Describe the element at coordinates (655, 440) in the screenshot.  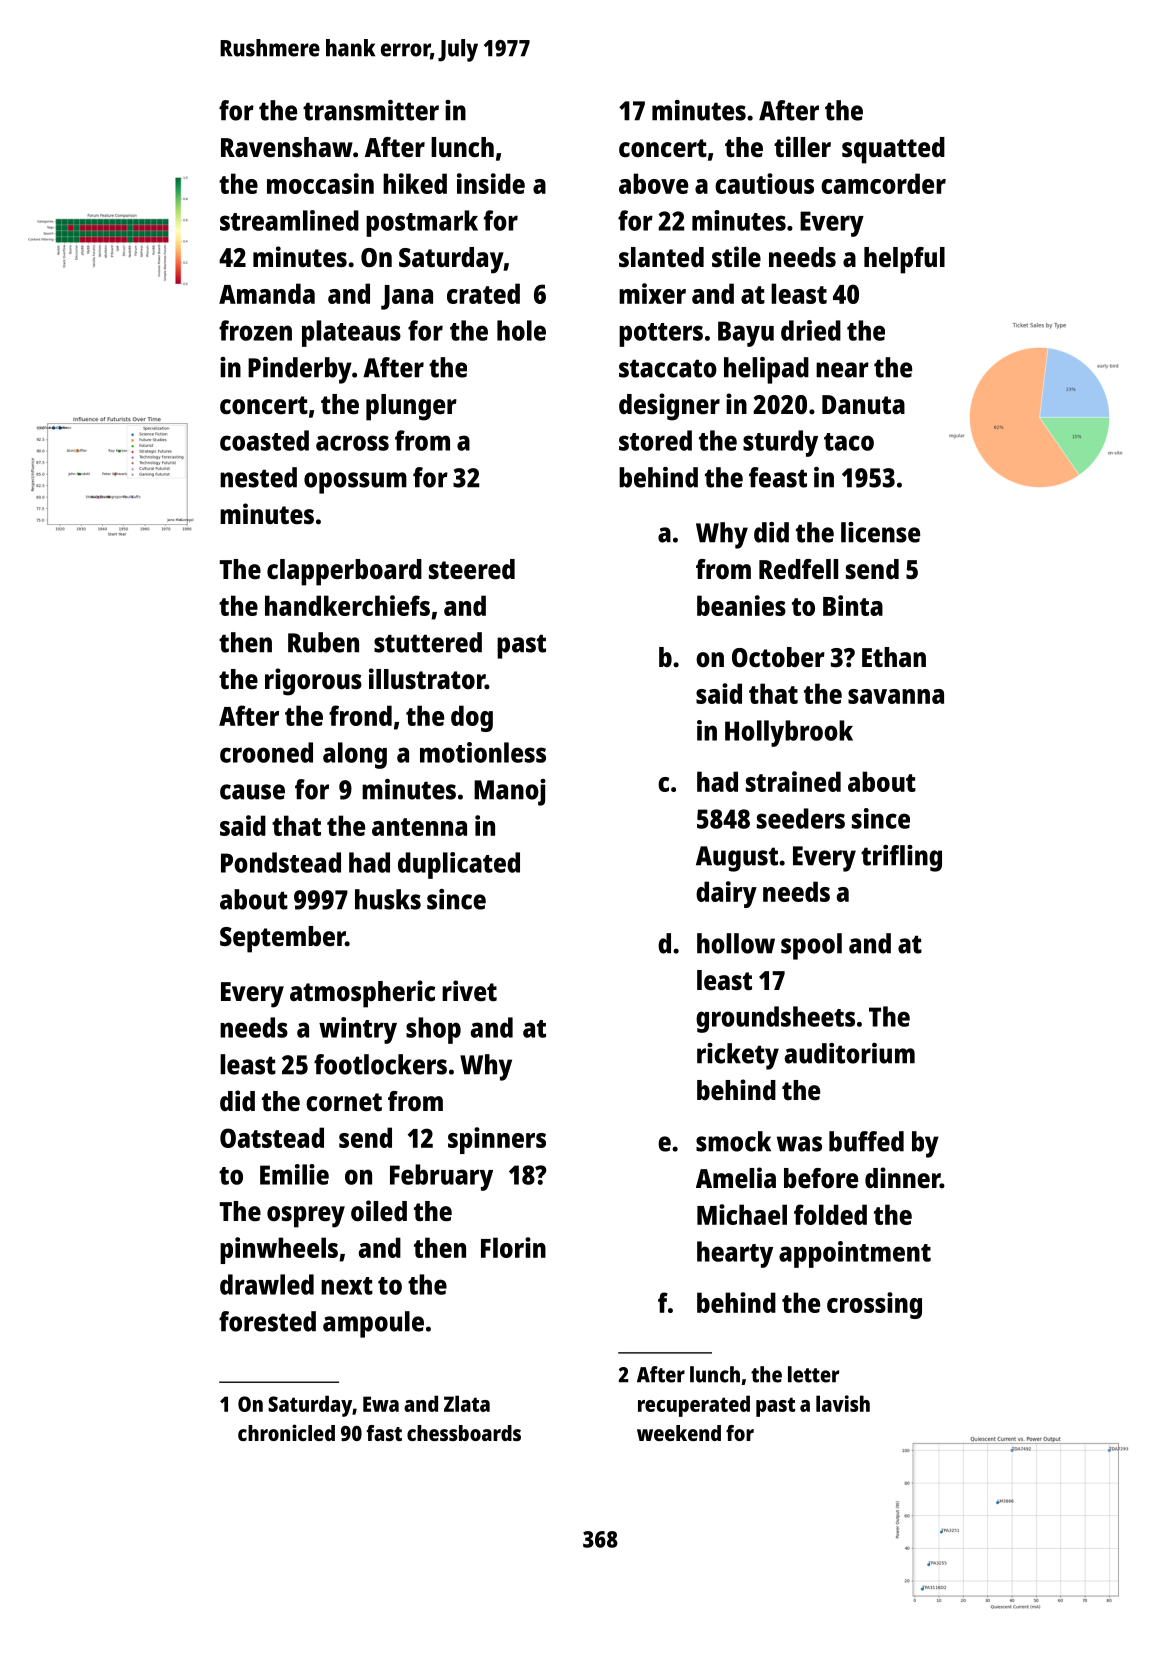
I see `stored` at that location.
